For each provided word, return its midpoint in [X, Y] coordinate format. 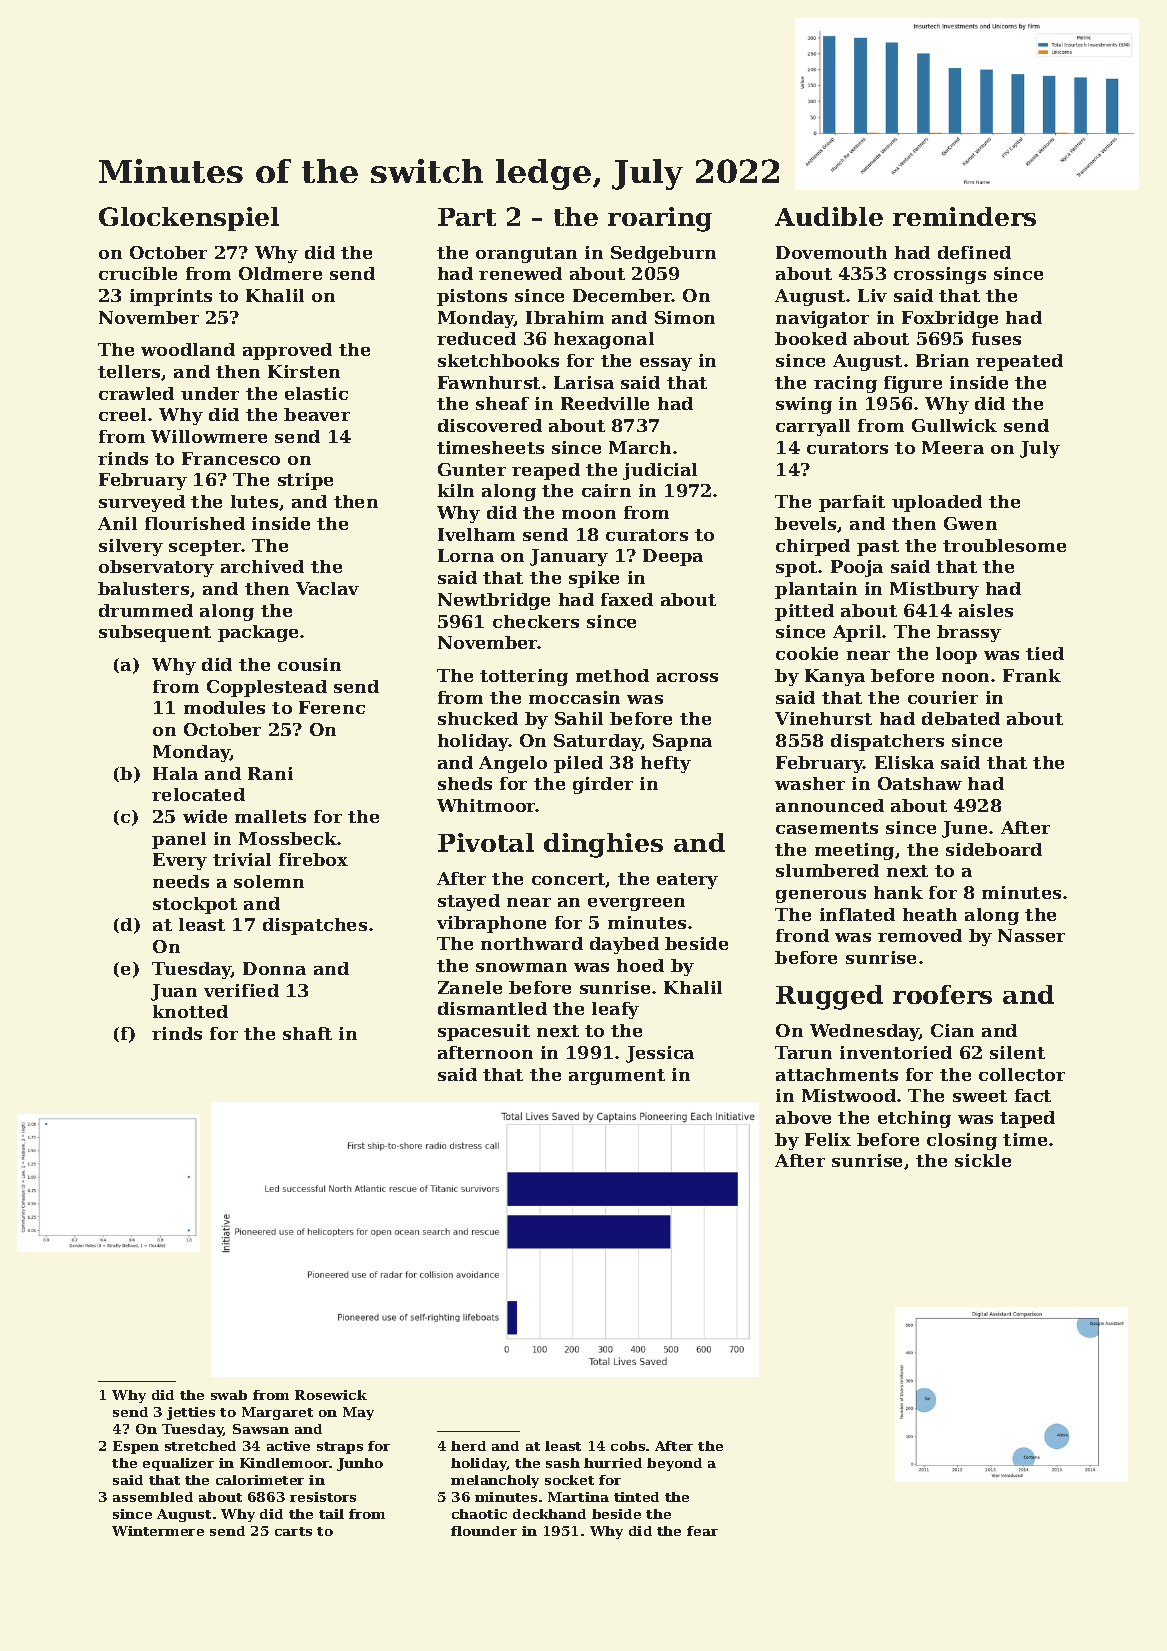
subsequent [155, 633]
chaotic [479, 1514]
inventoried [896, 1052]
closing [962, 1141]
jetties [191, 1413]
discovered [490, 425]
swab [229, 1395]
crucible [138, 273]
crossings [940, 275]
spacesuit [484, 1032]
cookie [807, 653]
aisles [986, 610]
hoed [640, 965]
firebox [313, 859]
